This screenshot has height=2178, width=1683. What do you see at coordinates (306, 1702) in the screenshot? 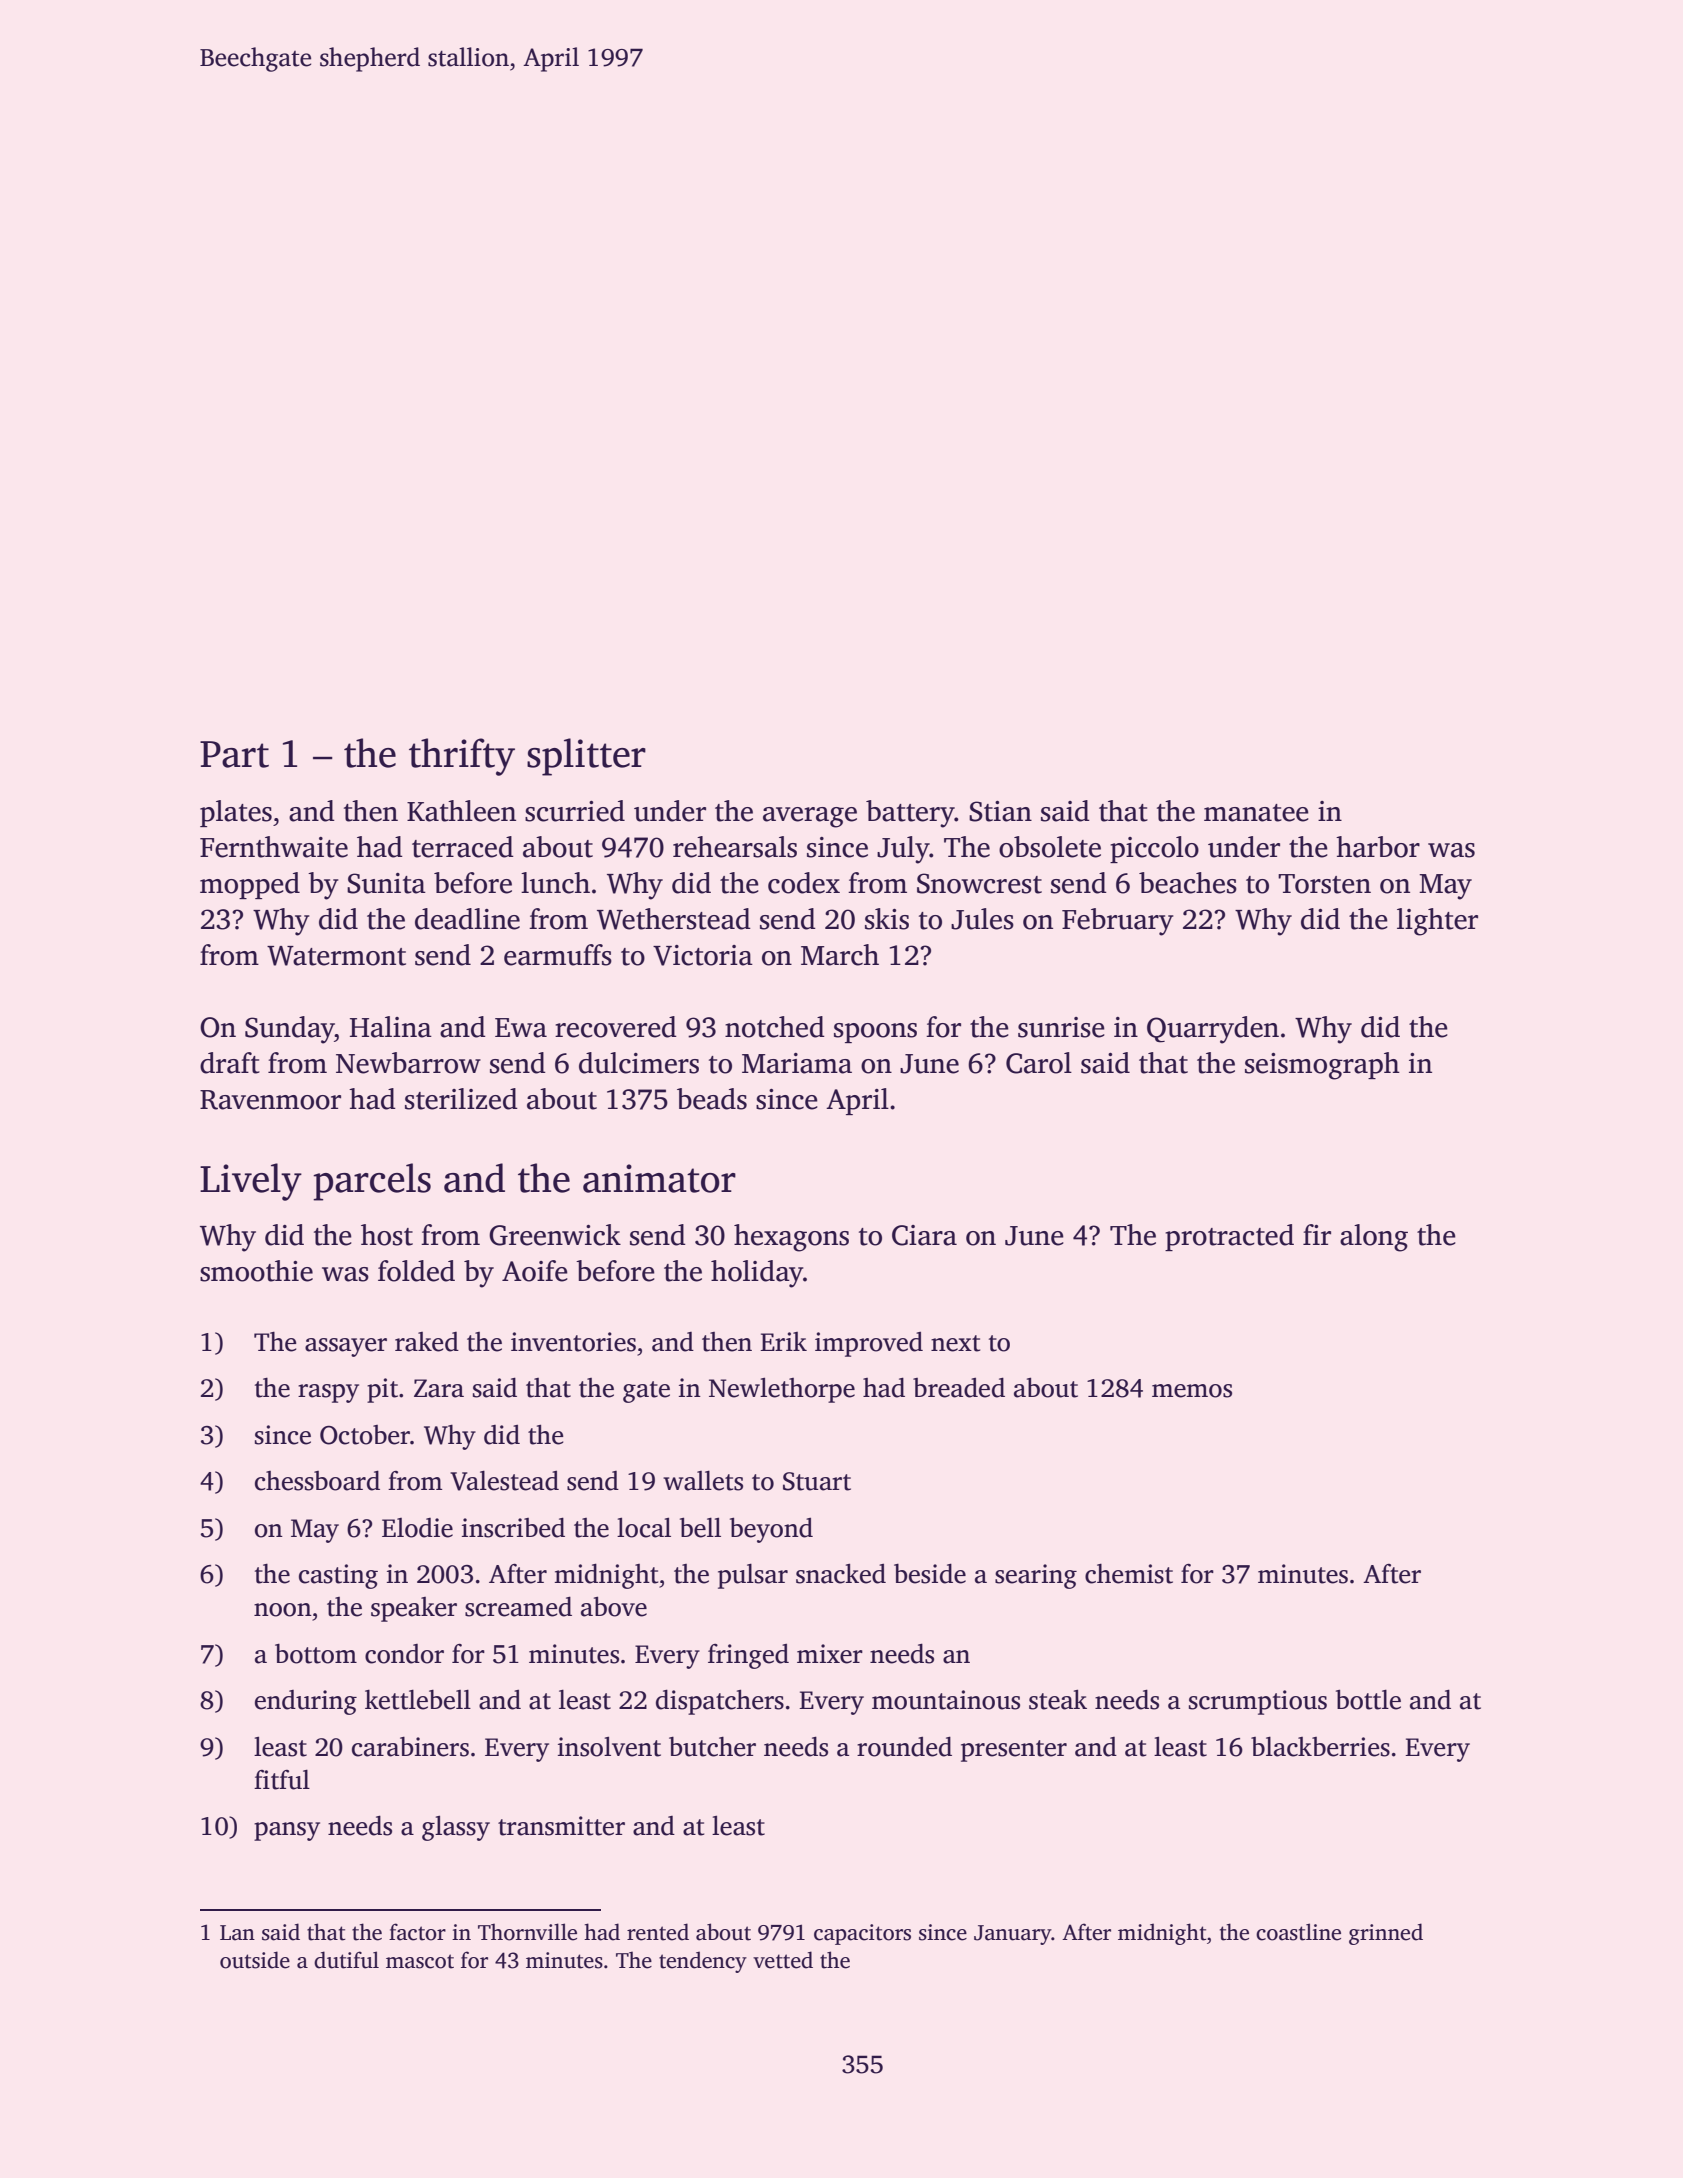
I see `enduring` at bounding box center [306, 1702].
